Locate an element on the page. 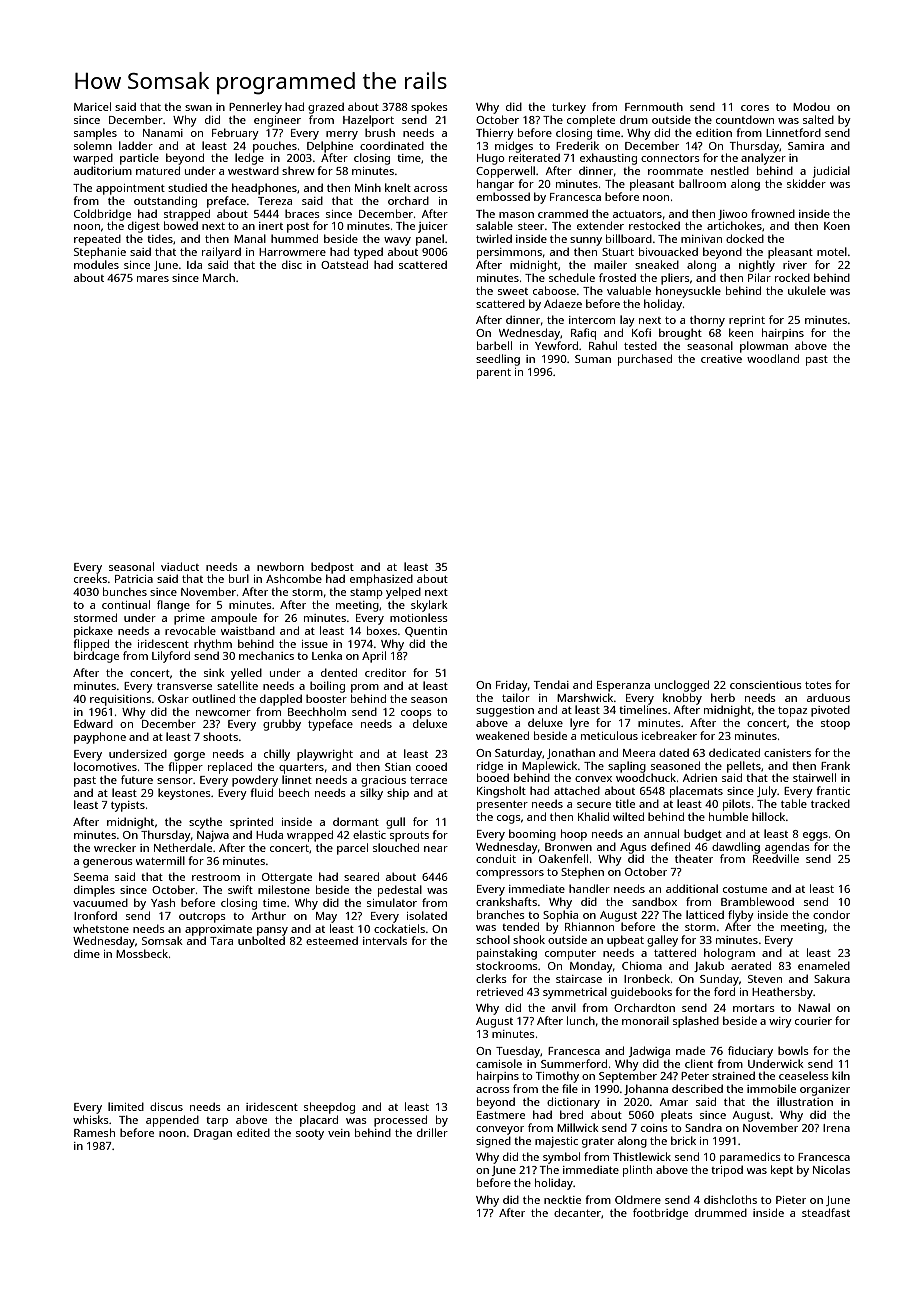  necktie is located at coordinates (562, 1199).
